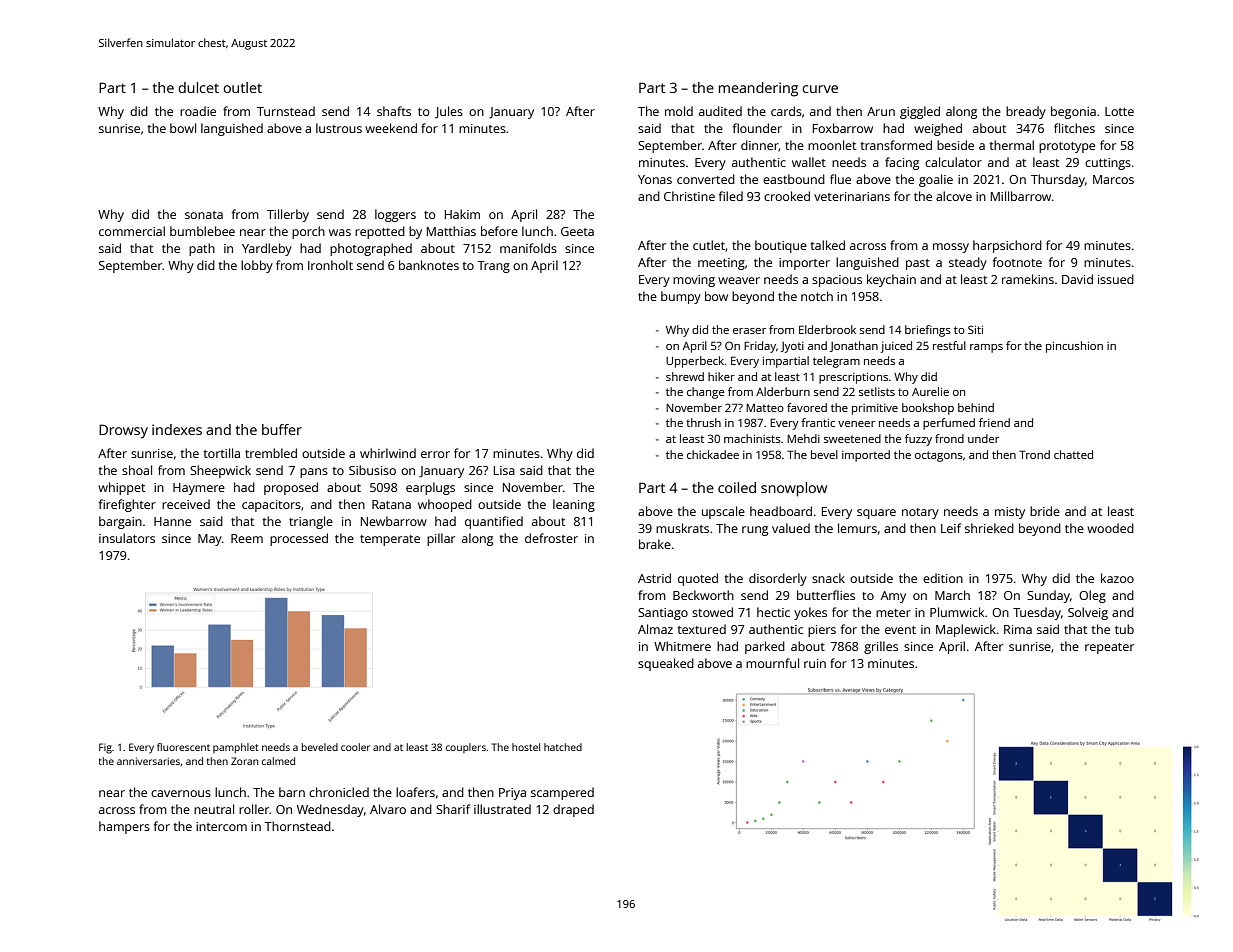  Describe the element at coordinates (573, 810) in the screenshot. I see `draped` at that location.
